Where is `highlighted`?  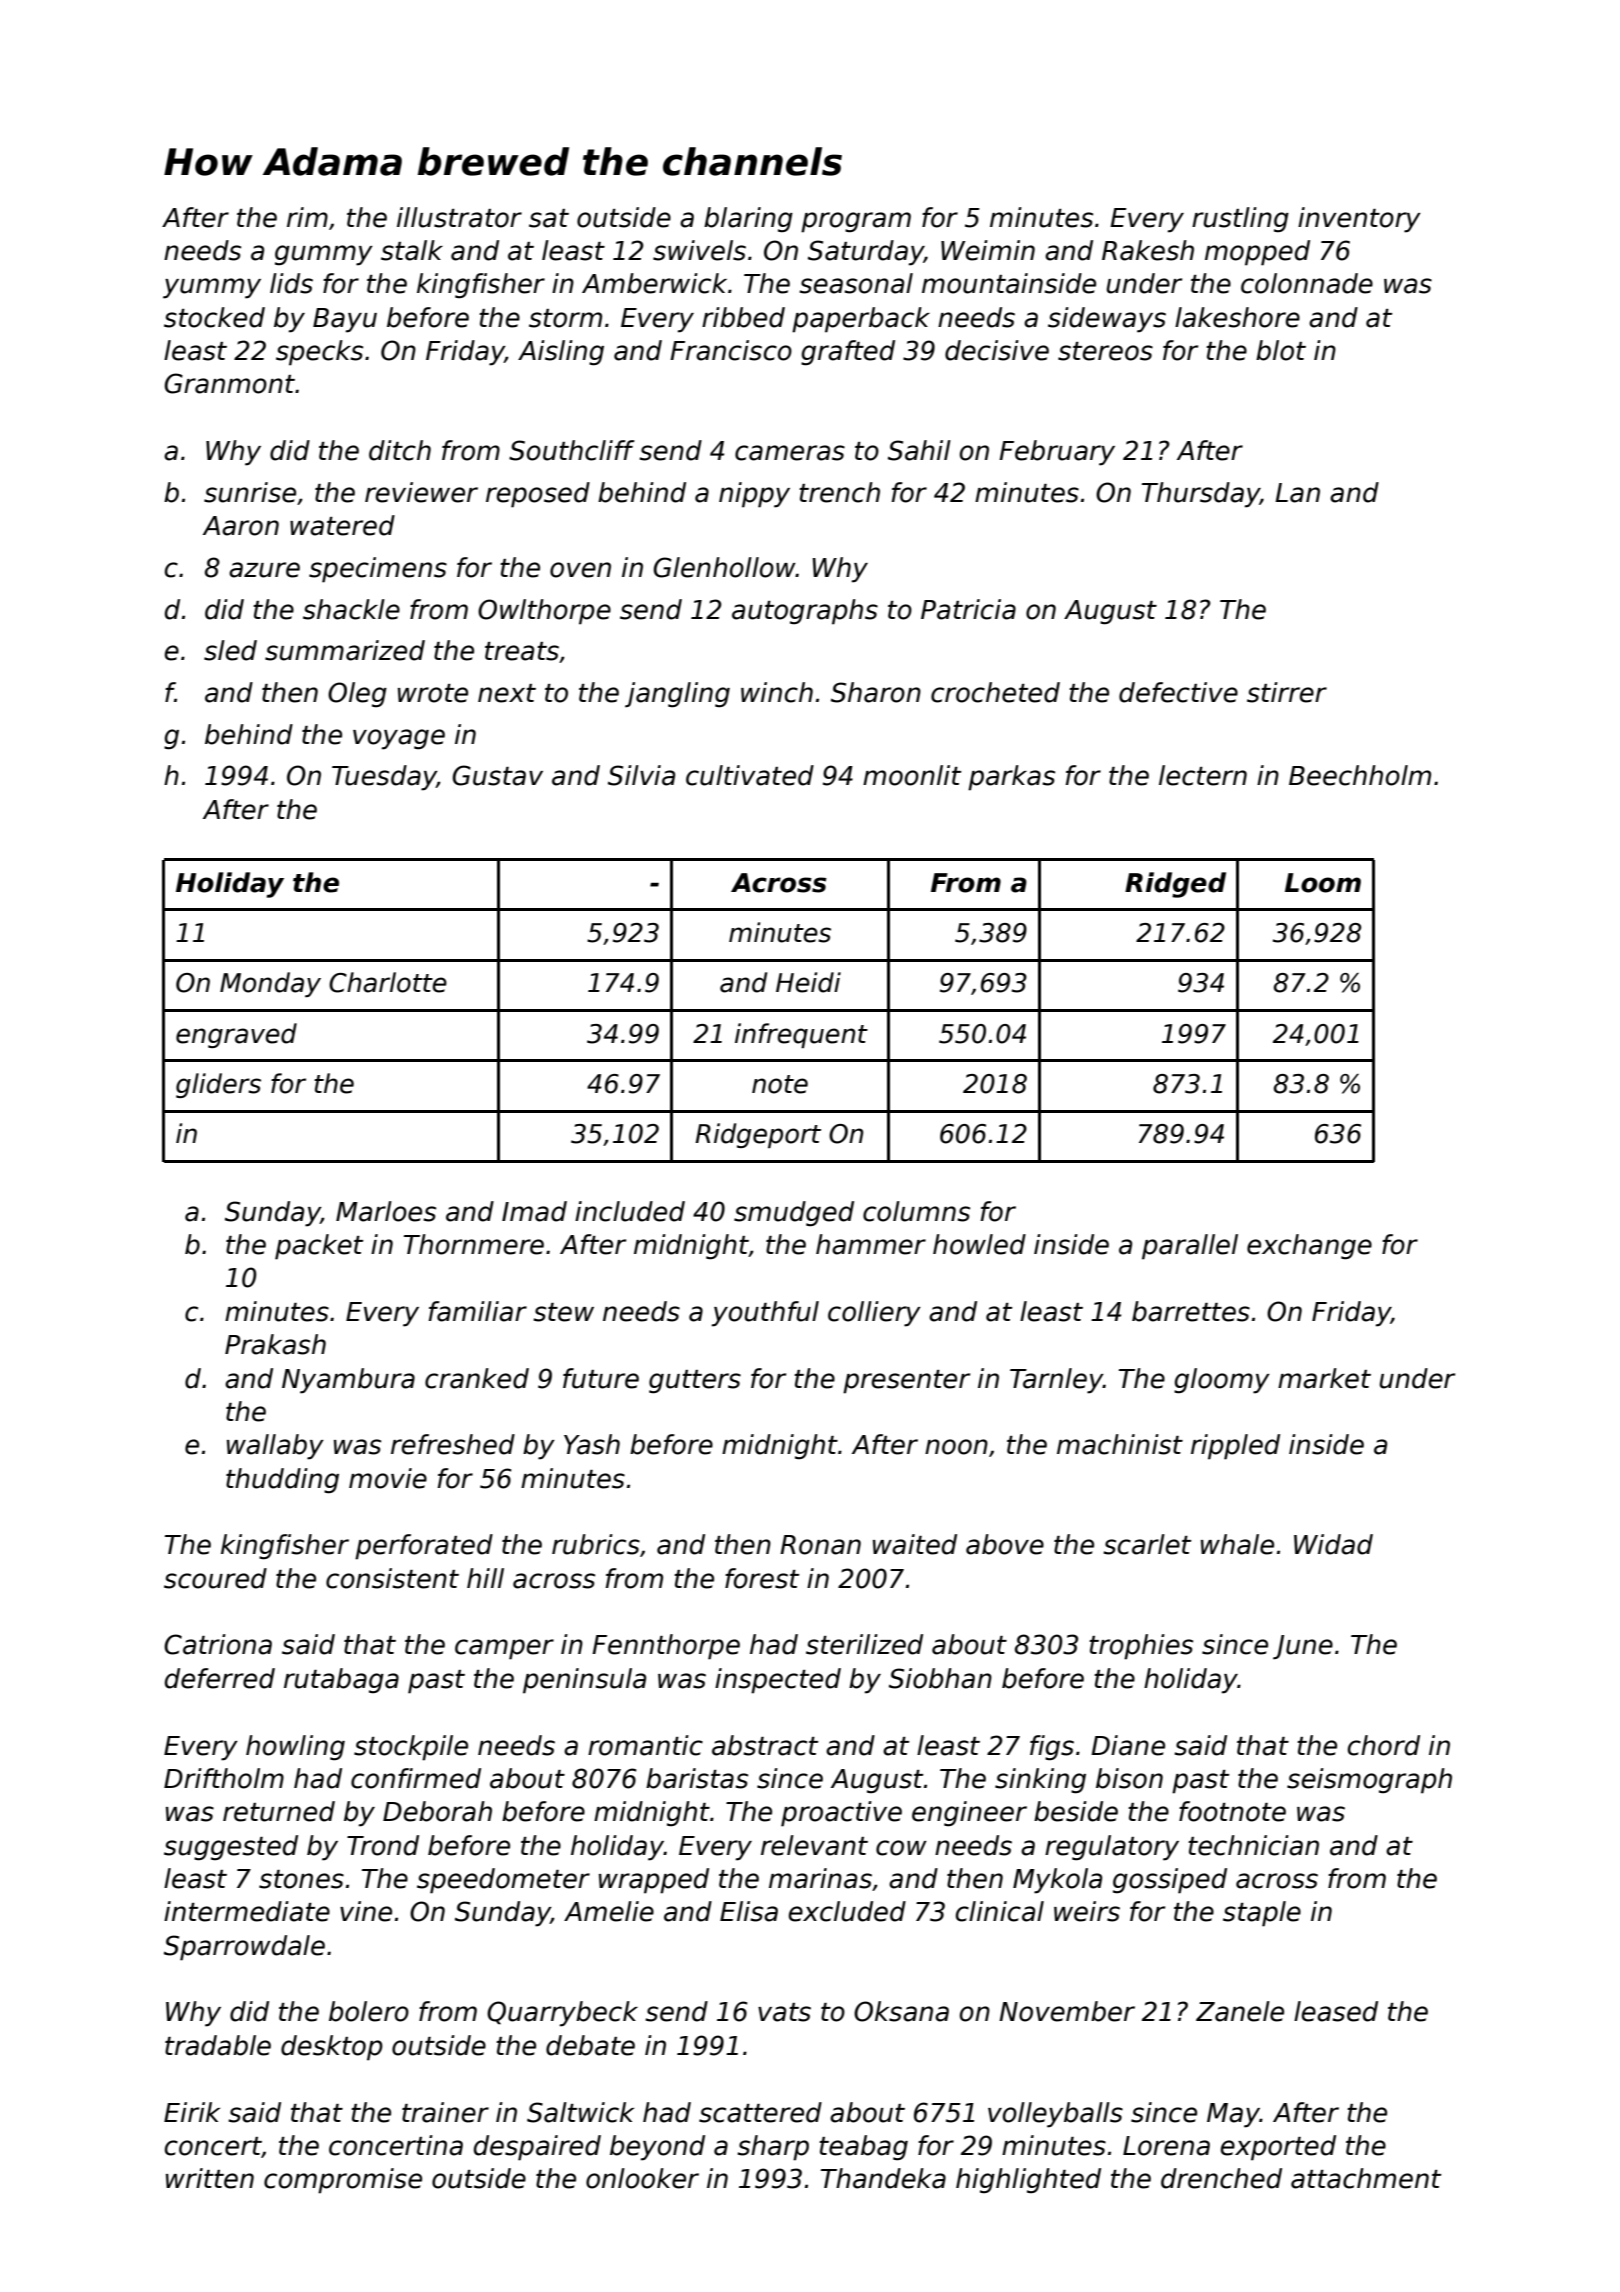
highlighted is located at coordinates (1028, 2181).
